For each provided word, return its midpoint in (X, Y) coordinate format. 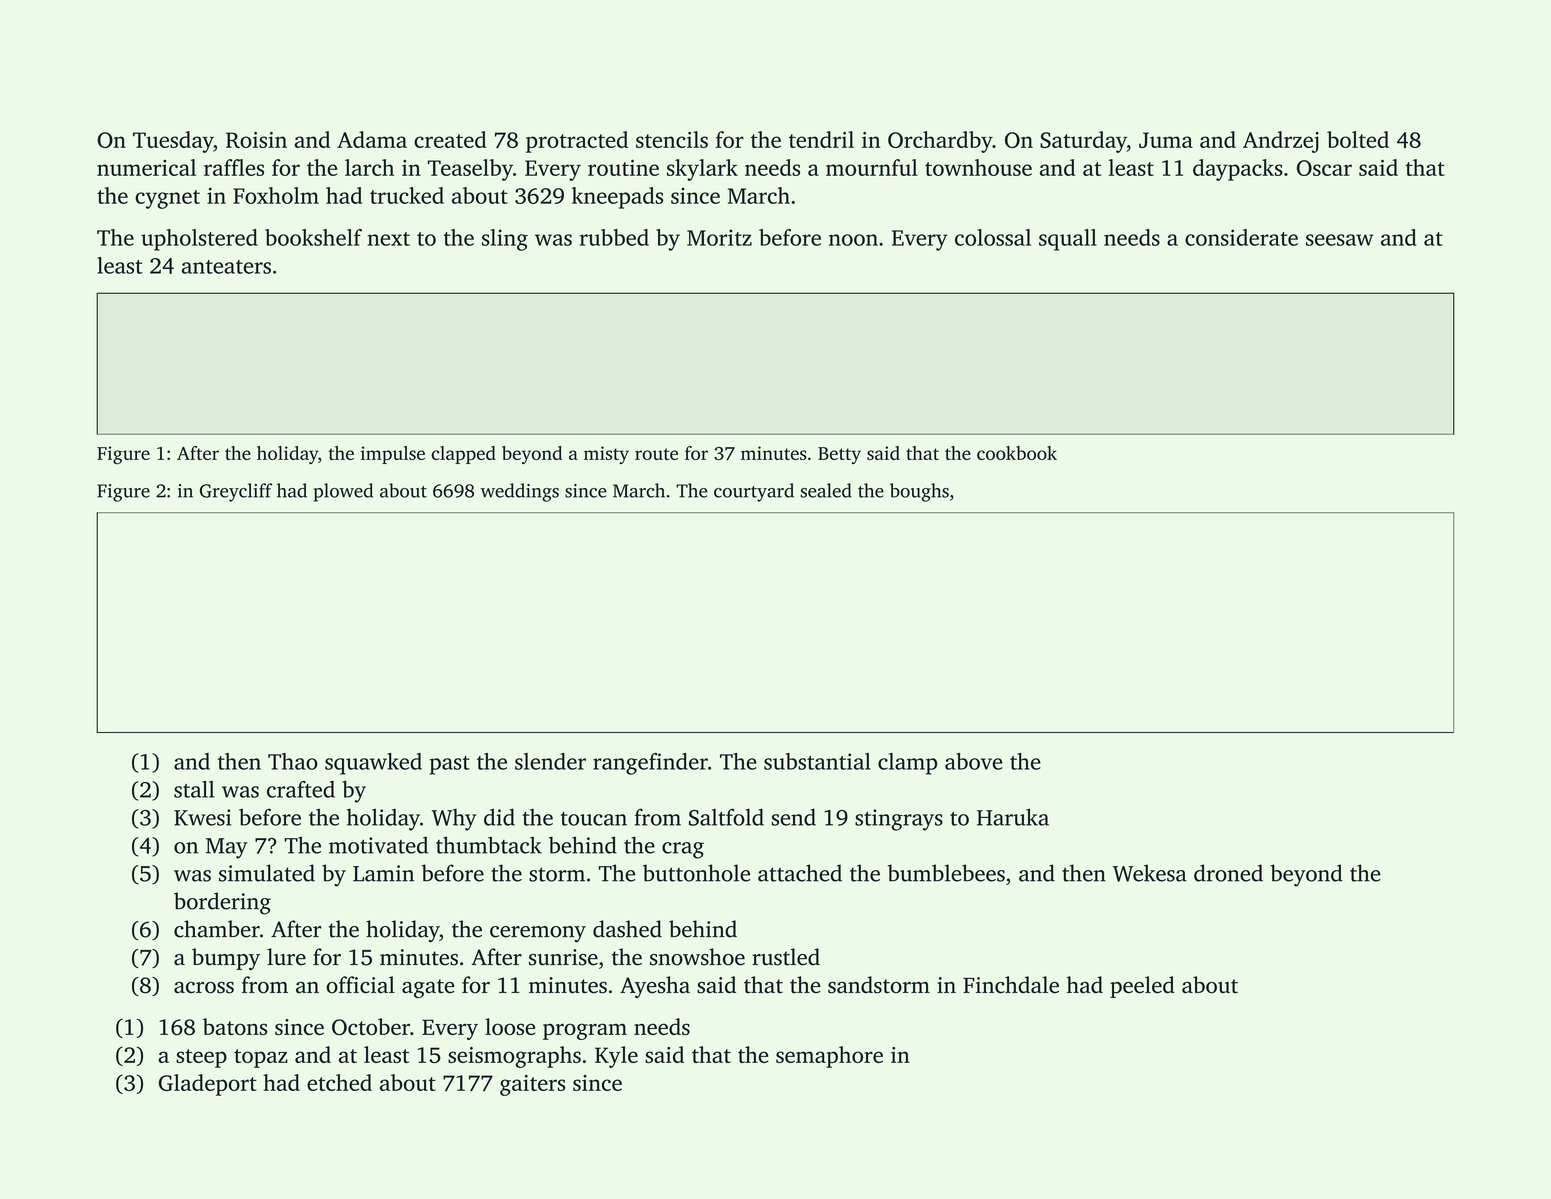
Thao (293, 761)
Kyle (616, 1057)
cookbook (1017, 453)
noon (853, 240)
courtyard (754, 492)
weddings (519, 492)
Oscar (1324, 168)
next (389, 239)
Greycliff (236, 492)
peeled (1142, 987)
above (974, 761)
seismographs (514, 1057)
